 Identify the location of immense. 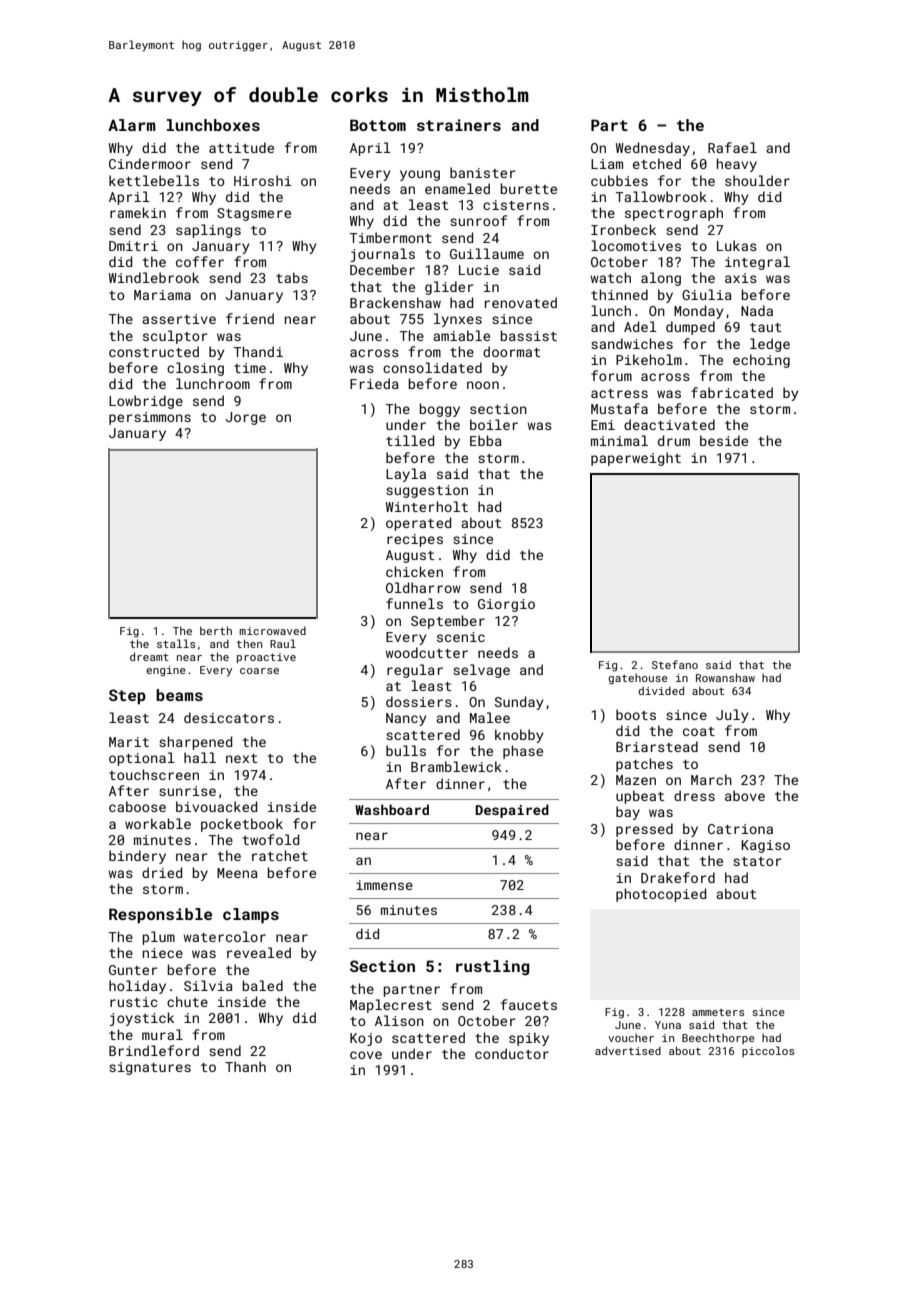
(384, 885).
